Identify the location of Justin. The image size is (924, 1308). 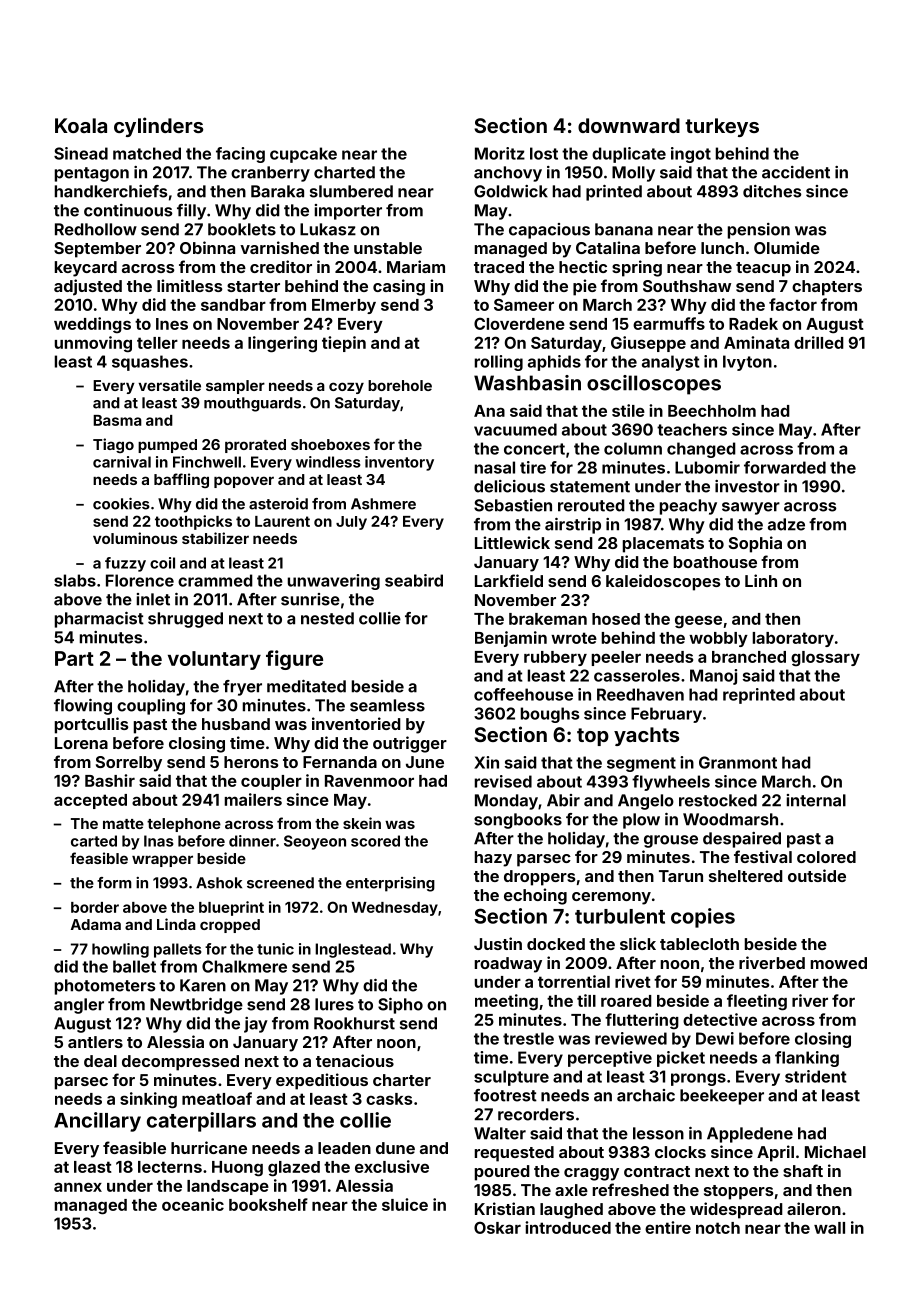
(498, 943).
